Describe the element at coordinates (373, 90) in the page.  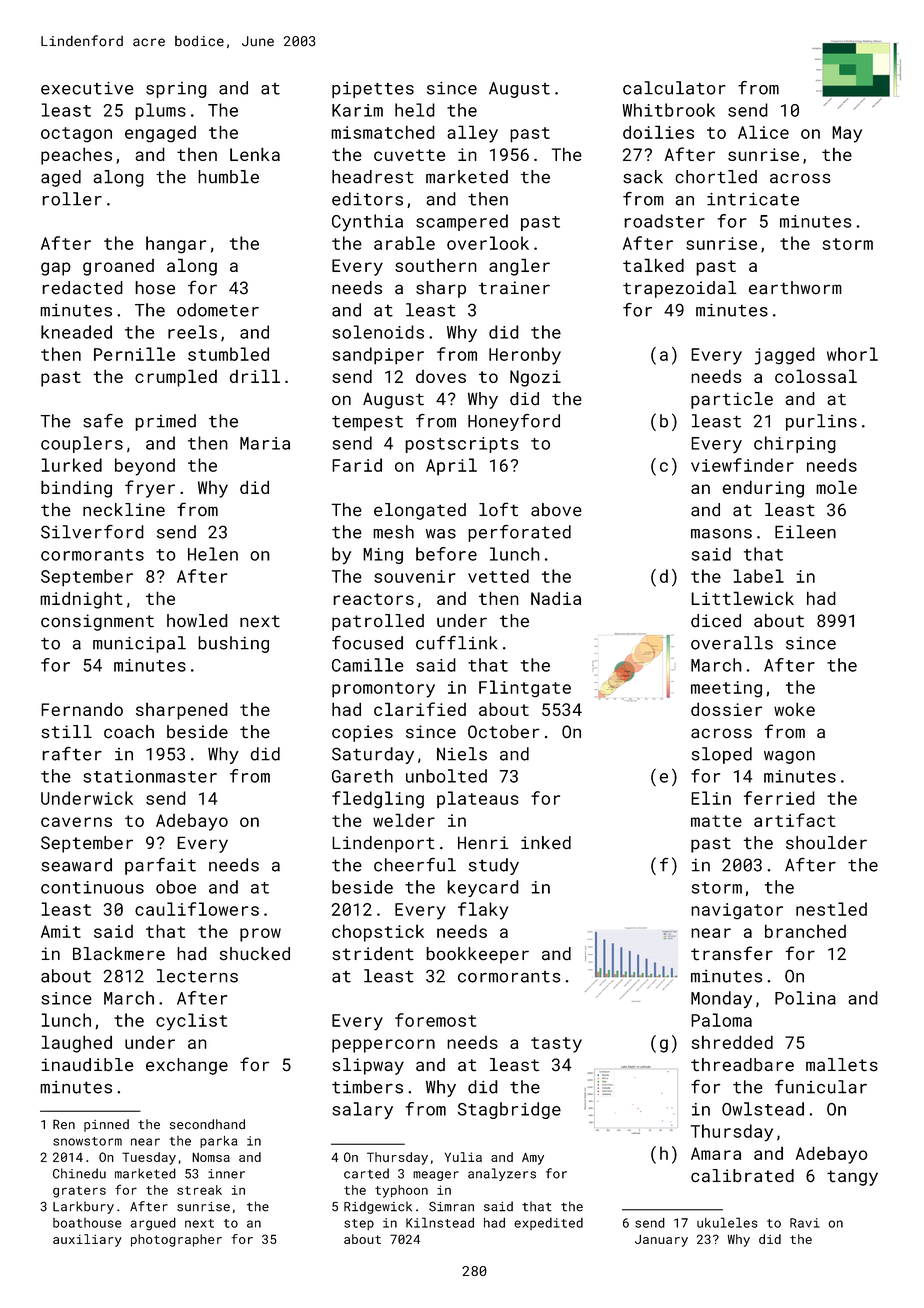
I see `pipettes` at that location.
